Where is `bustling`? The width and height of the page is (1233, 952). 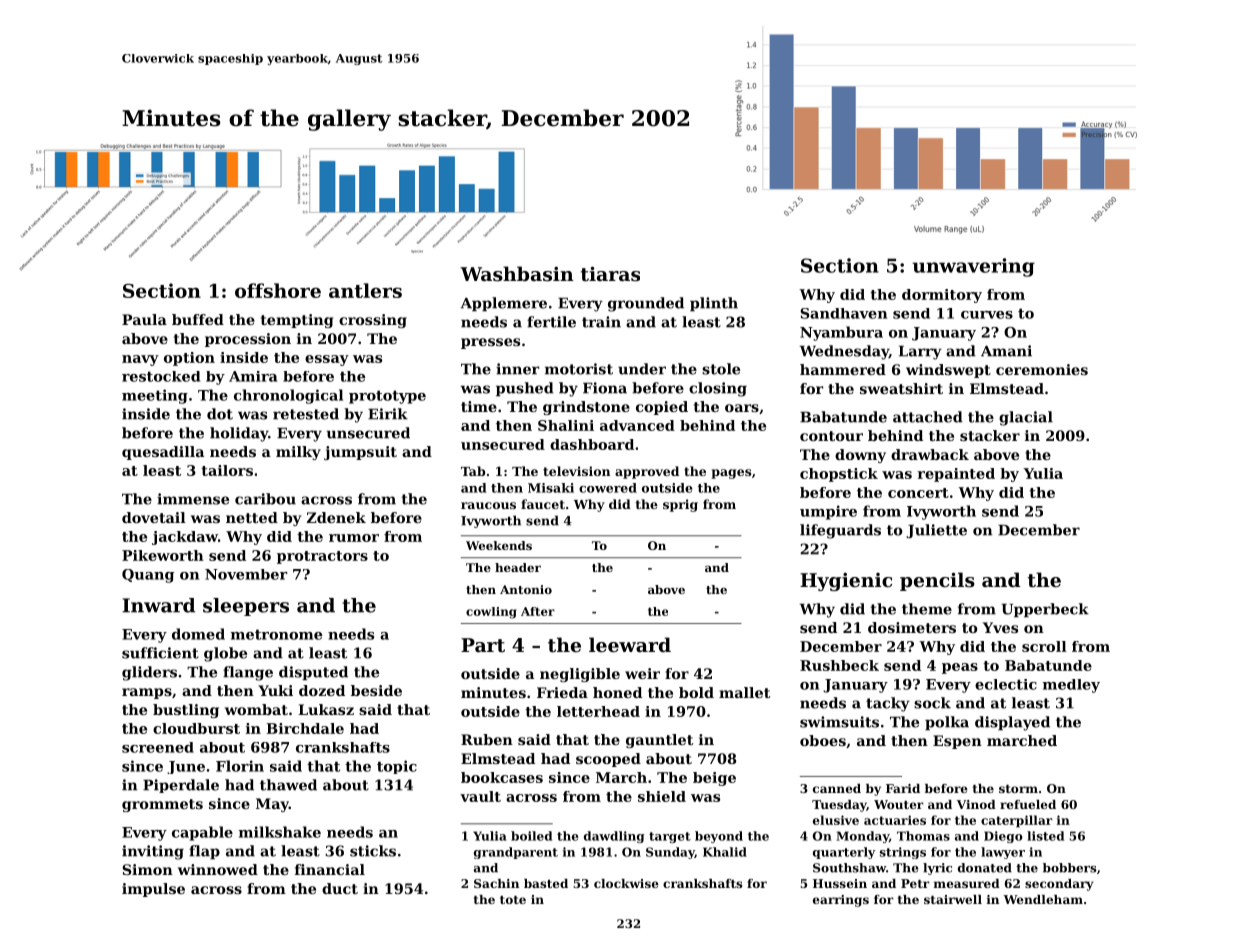
bustling is located at coordinates (186, 711).
